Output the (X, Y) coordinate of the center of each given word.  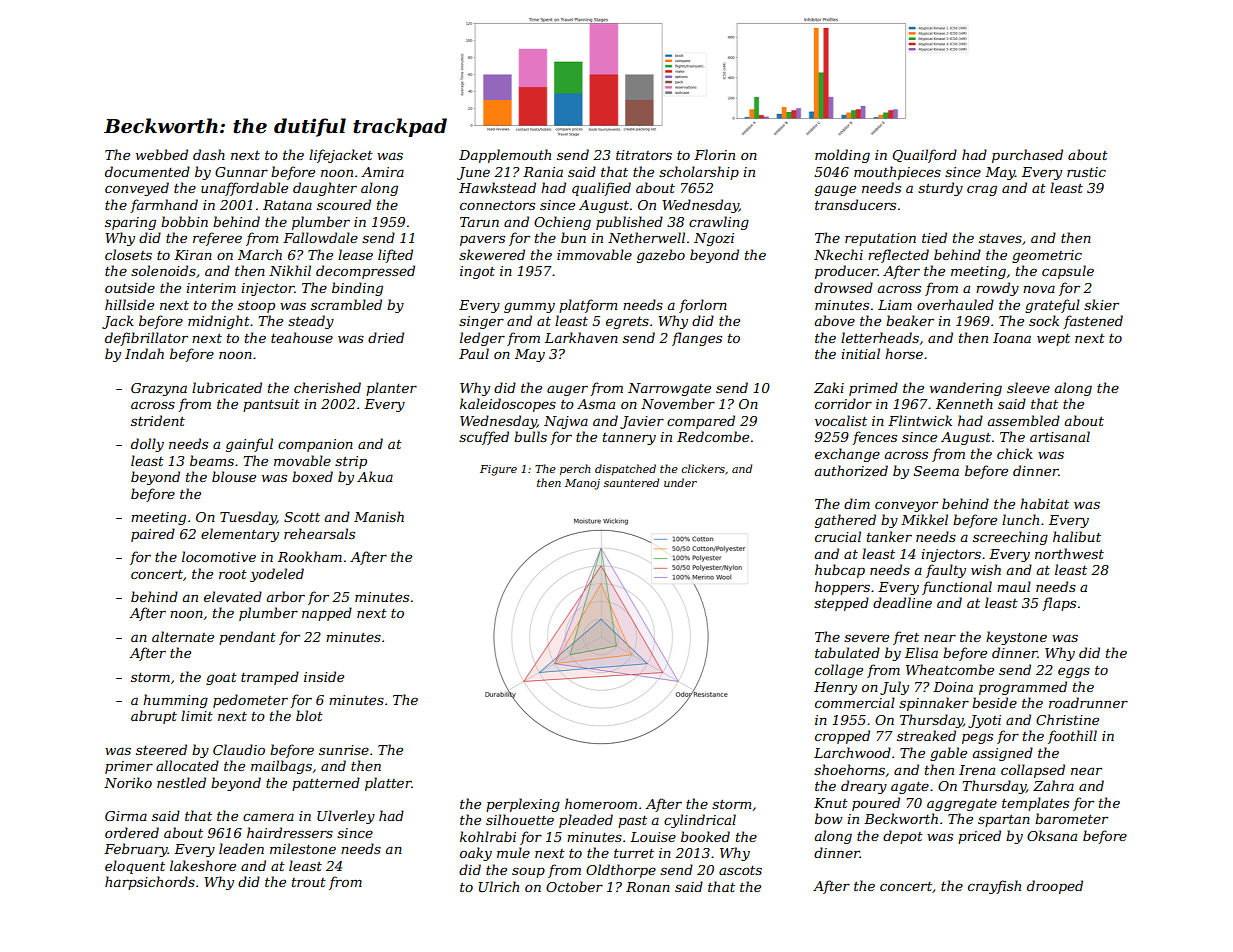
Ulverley (346, 817)
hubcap (840, 571)
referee (217, 239)
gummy (529, 307)
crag (982, 190)
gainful (249, 445)
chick (1015, 453)
